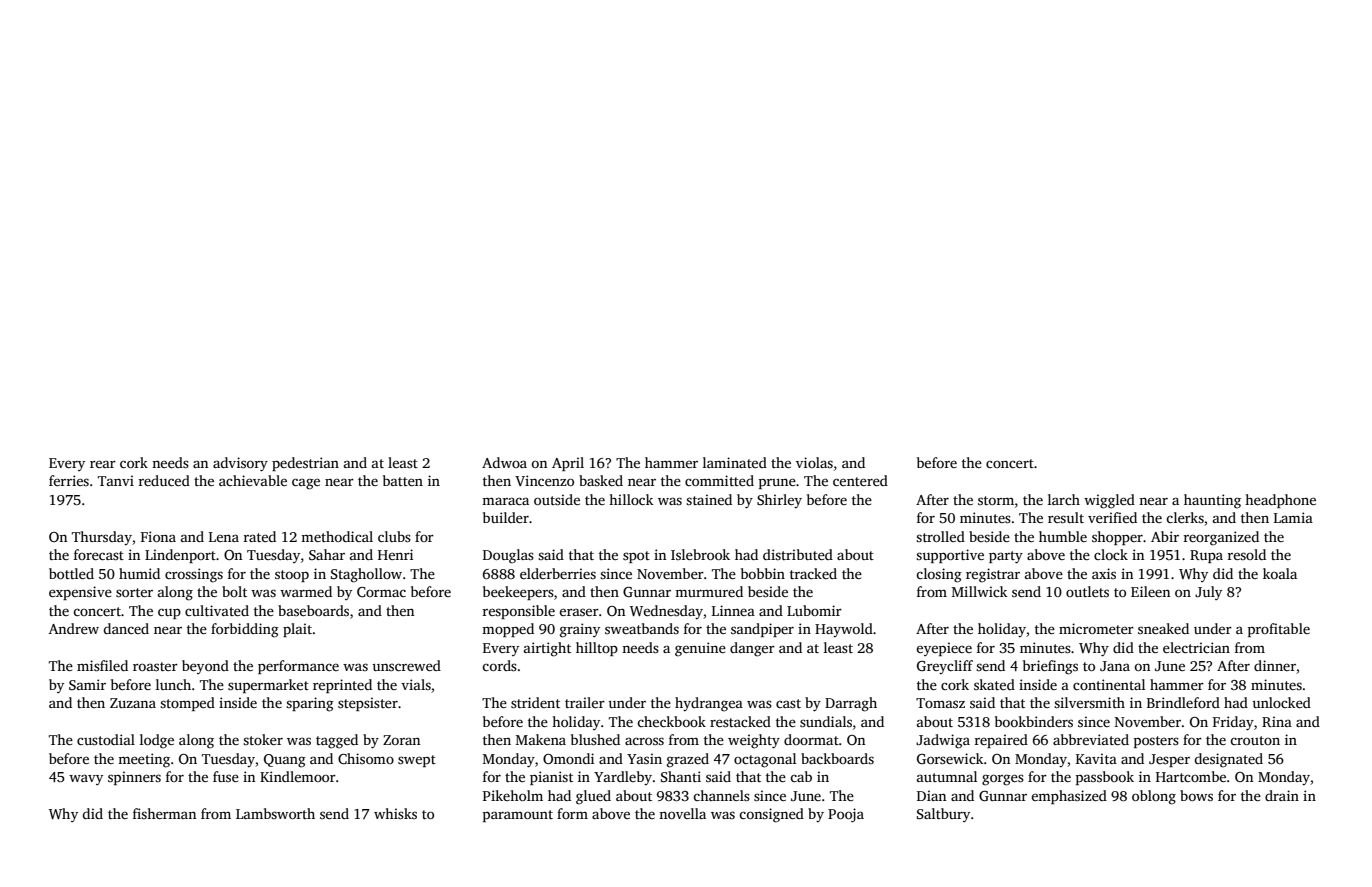 The width and height of the image is (1372, 887). Describe the element at coordinates (275, 813) in the image. I see `Lambsworth` at that location.
